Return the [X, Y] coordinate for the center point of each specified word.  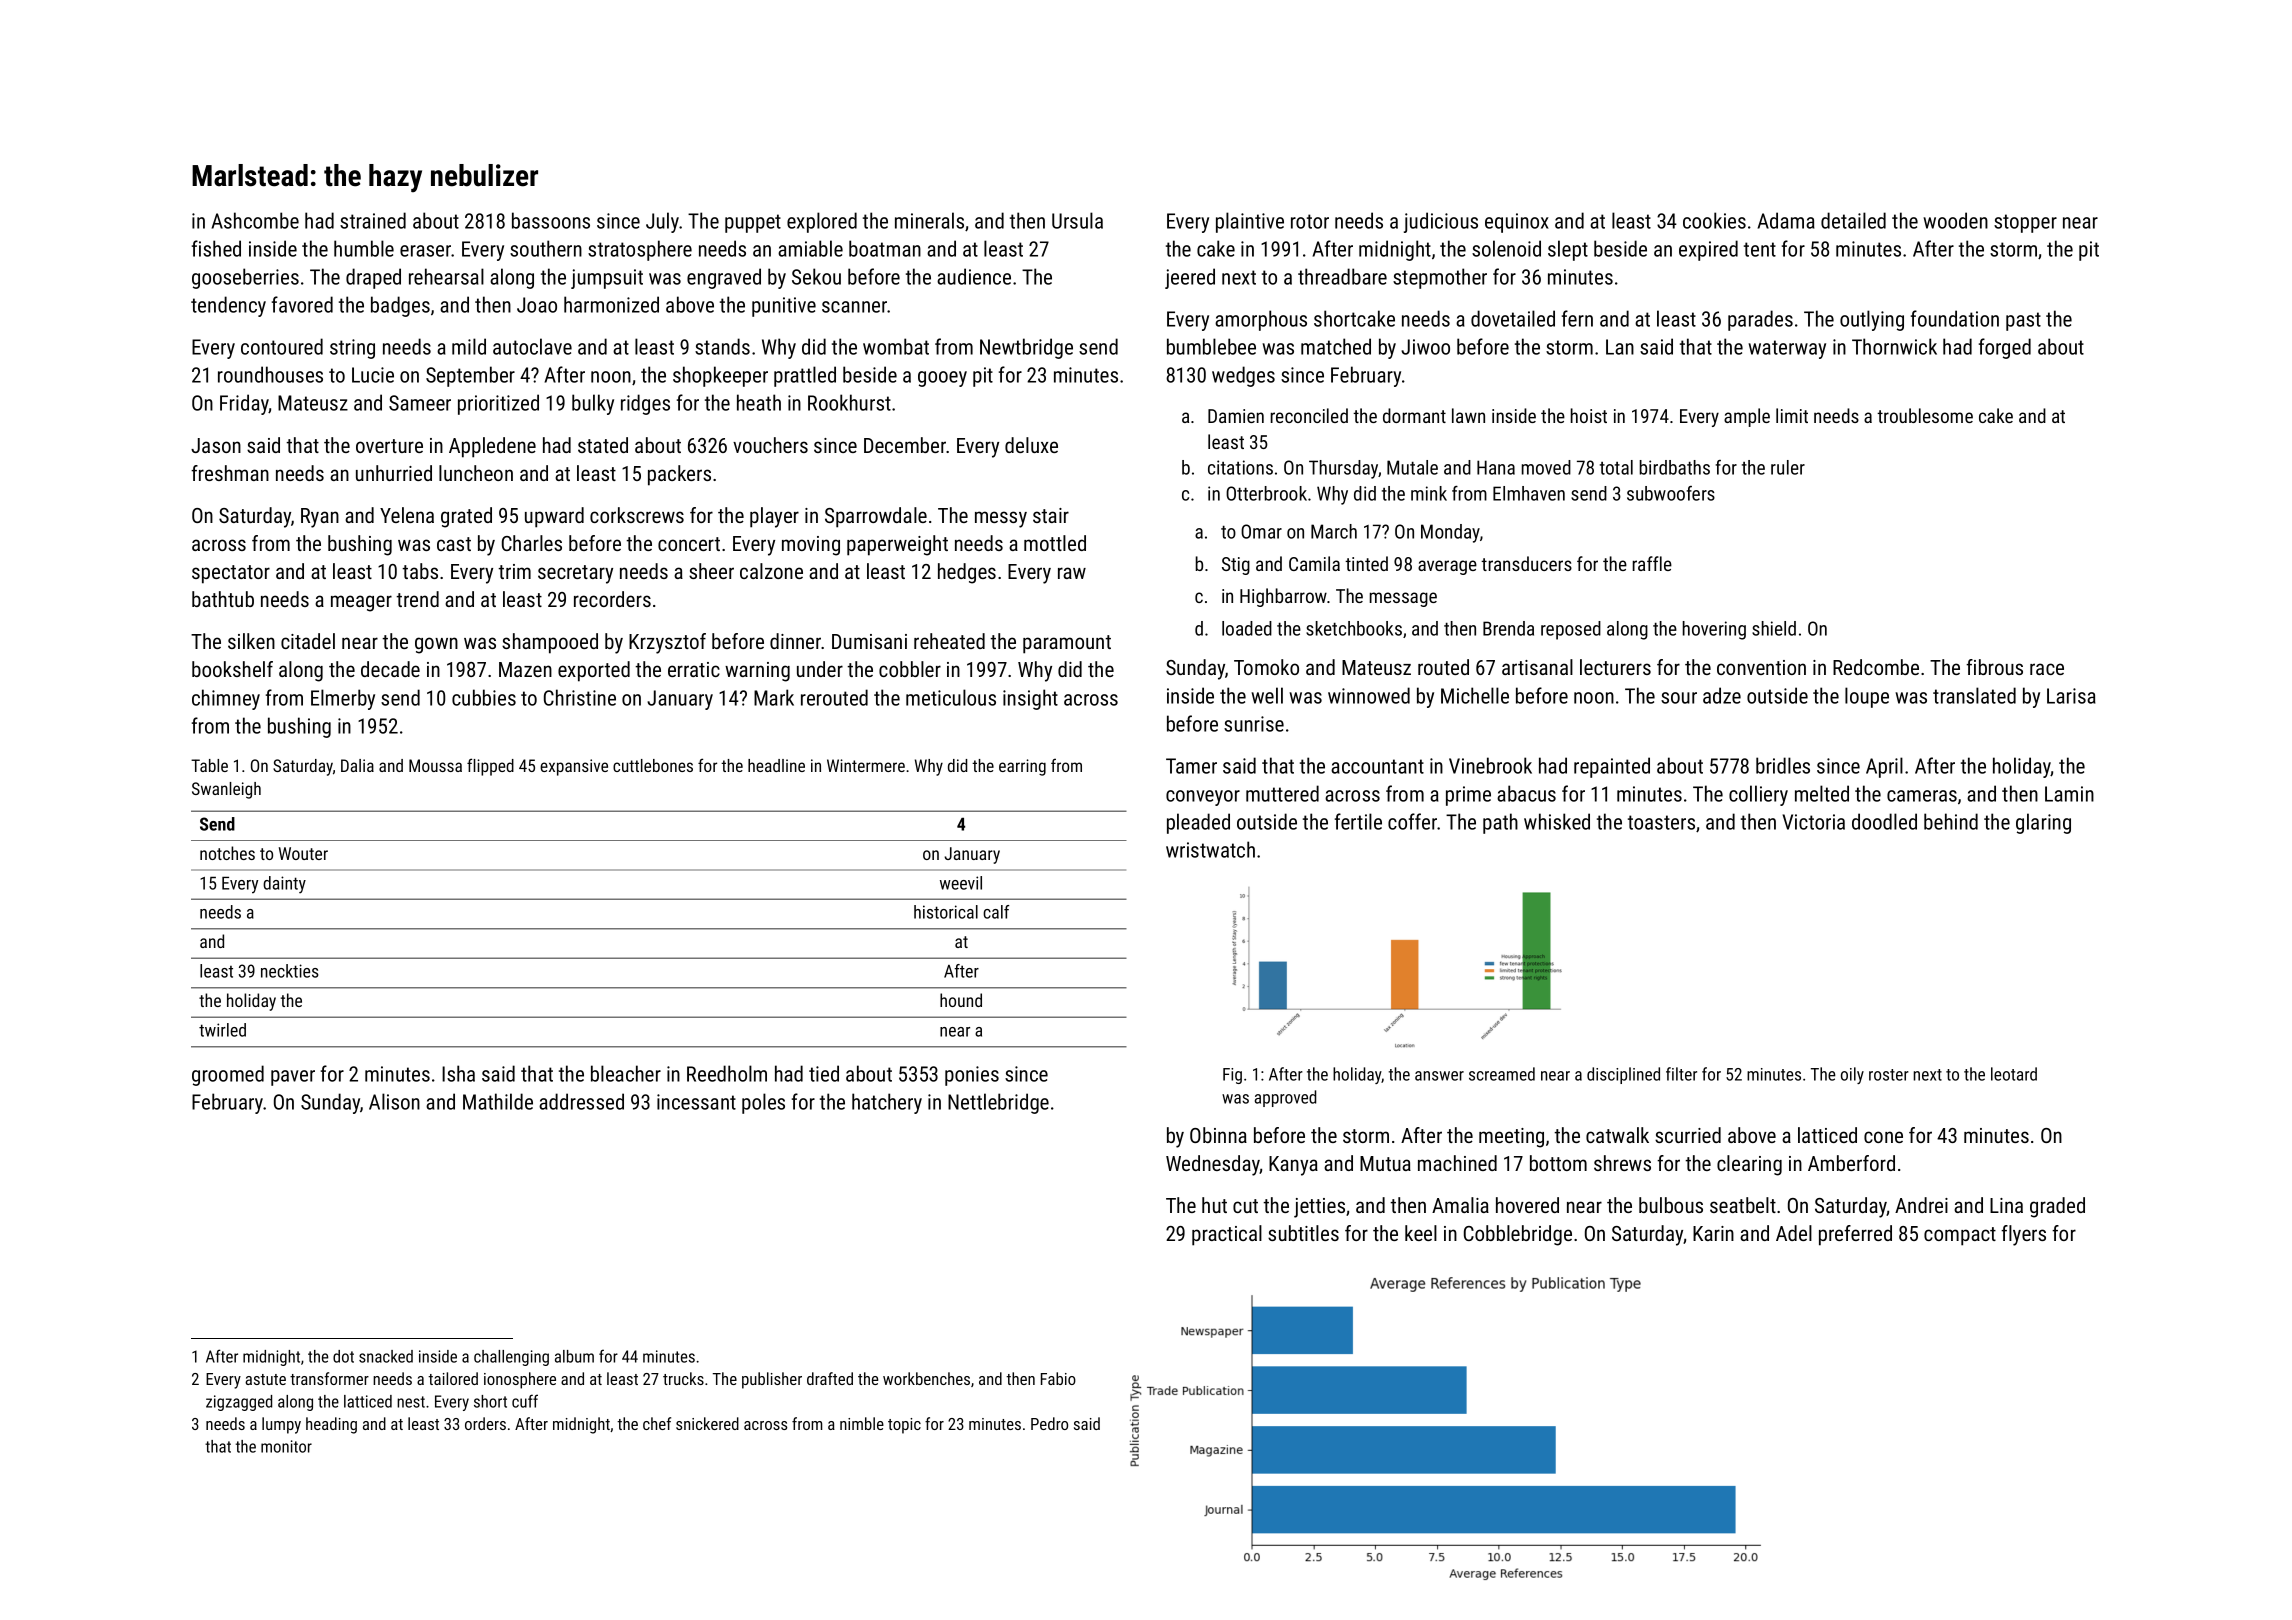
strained [373, 220]
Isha [458, 1073]
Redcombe [1876, 667]
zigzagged [239, 1403]
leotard [2014, 1074]
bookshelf [232, 669]
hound [961, 1000]
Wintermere [866, 765]
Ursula [1077, 220]
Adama [1786, 220]
